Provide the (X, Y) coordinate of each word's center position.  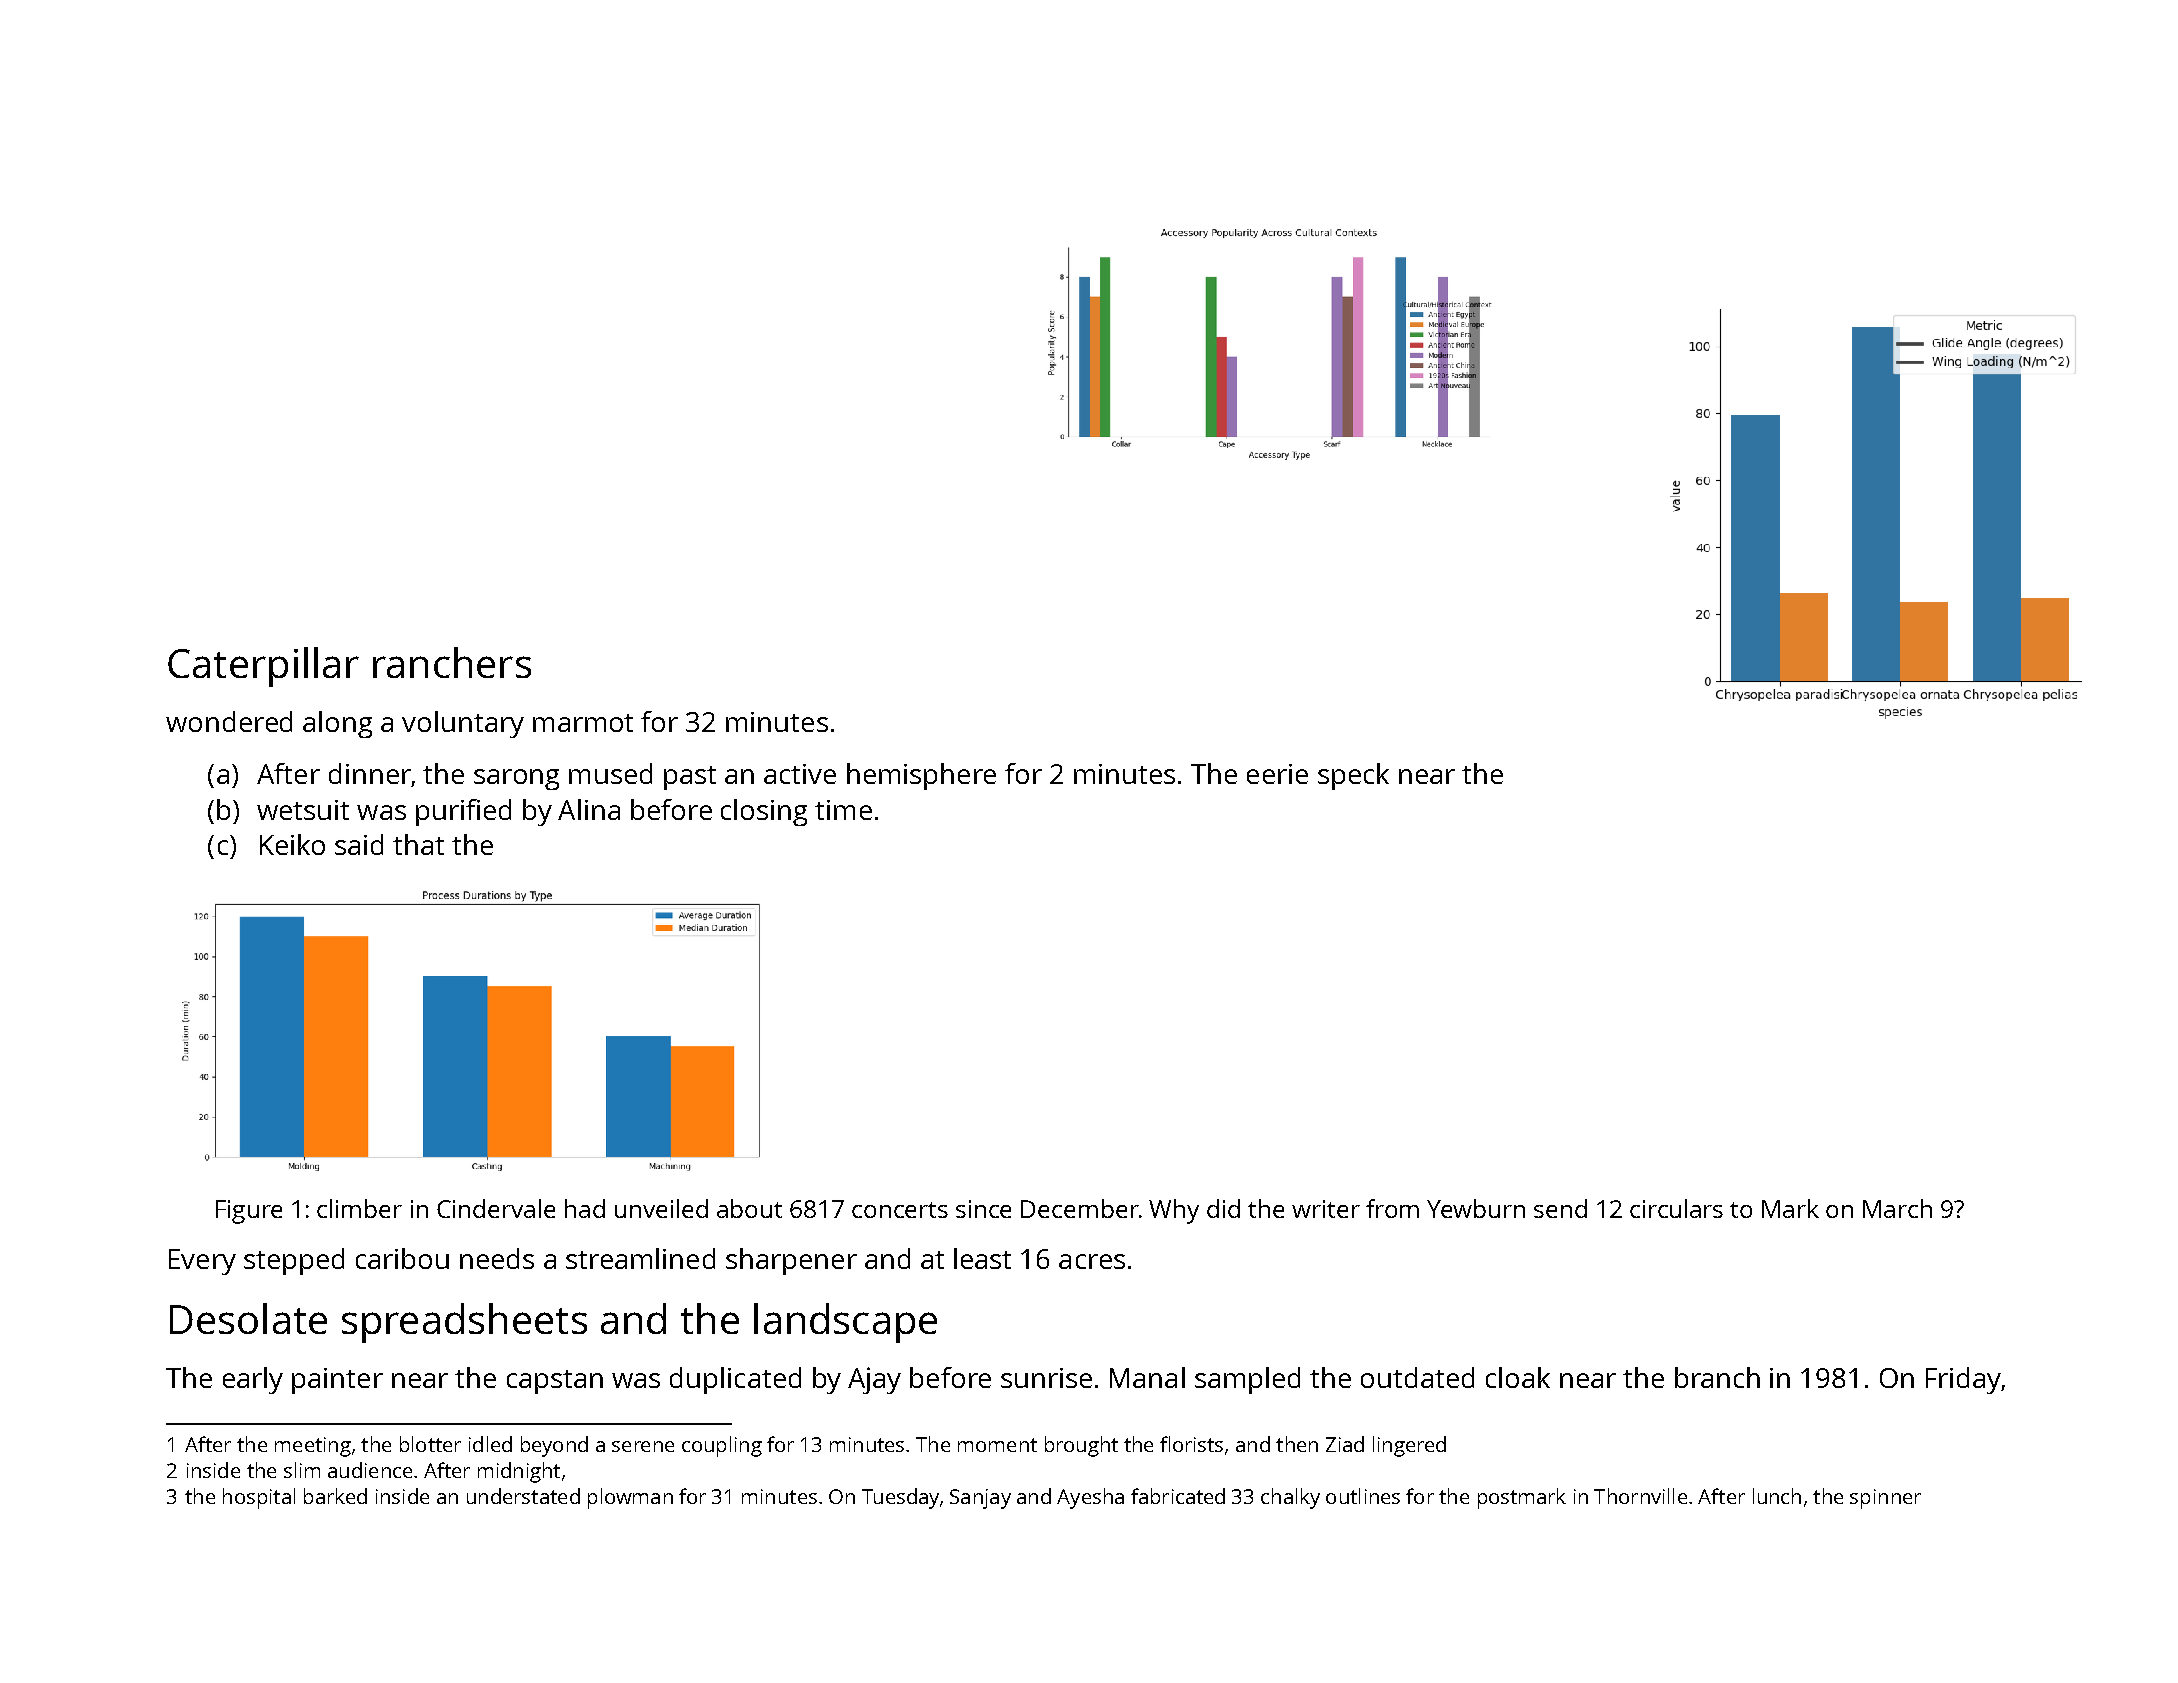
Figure (249, 1212)
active (800, 774)
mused (610, 773)
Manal (1147, 1377)
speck (1353, 776)
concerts (900, 1210)
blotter (430, 1444)
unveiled (661, 1208)
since (983, 1209)
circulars (1676, 1208)
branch (1717, 1377)
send (1560, 1208)
